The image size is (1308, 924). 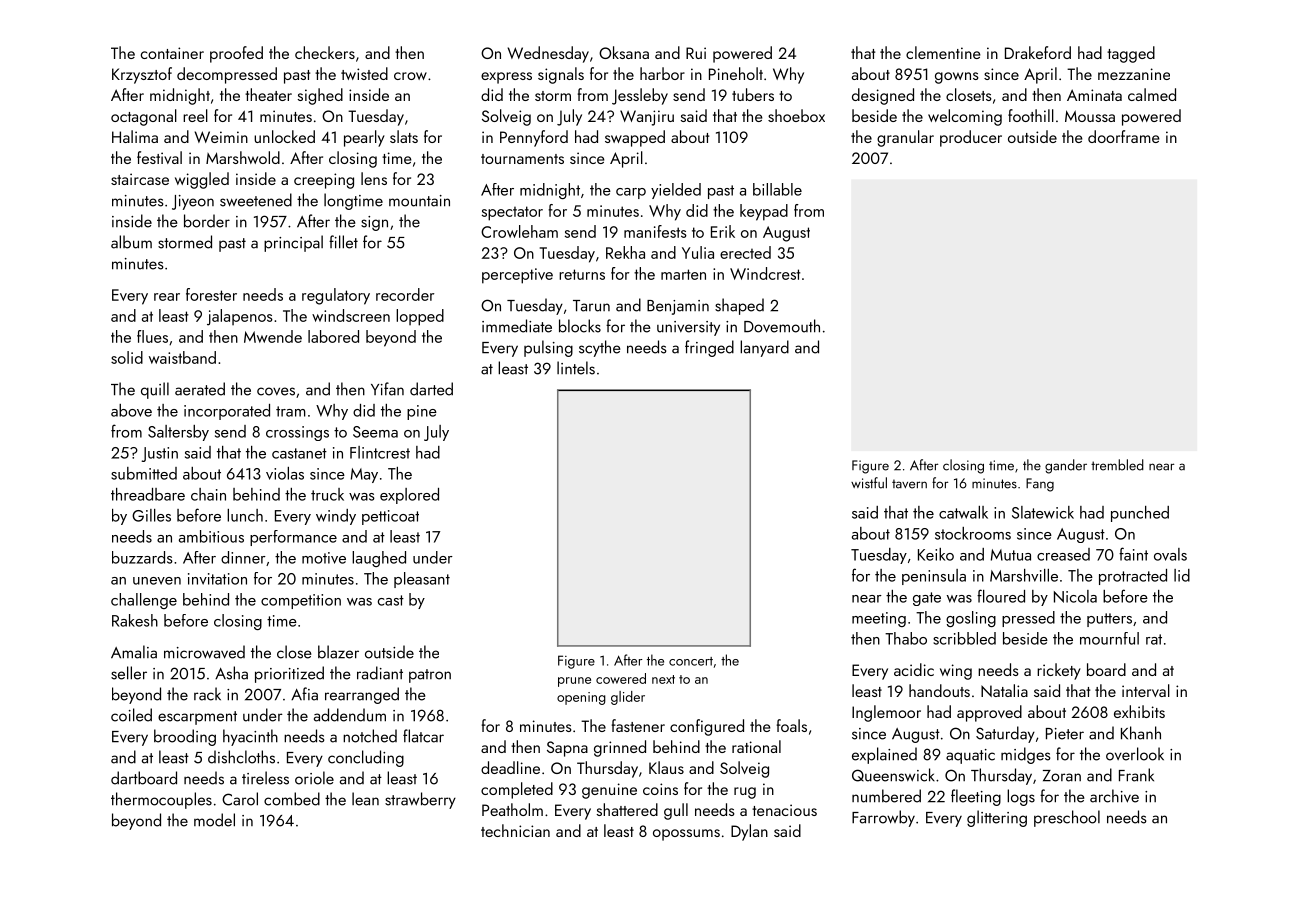 What do you see at coordinates (1124, 136) in the screenshot?
I see `doorframe` at bounding box center [1124, 136].
